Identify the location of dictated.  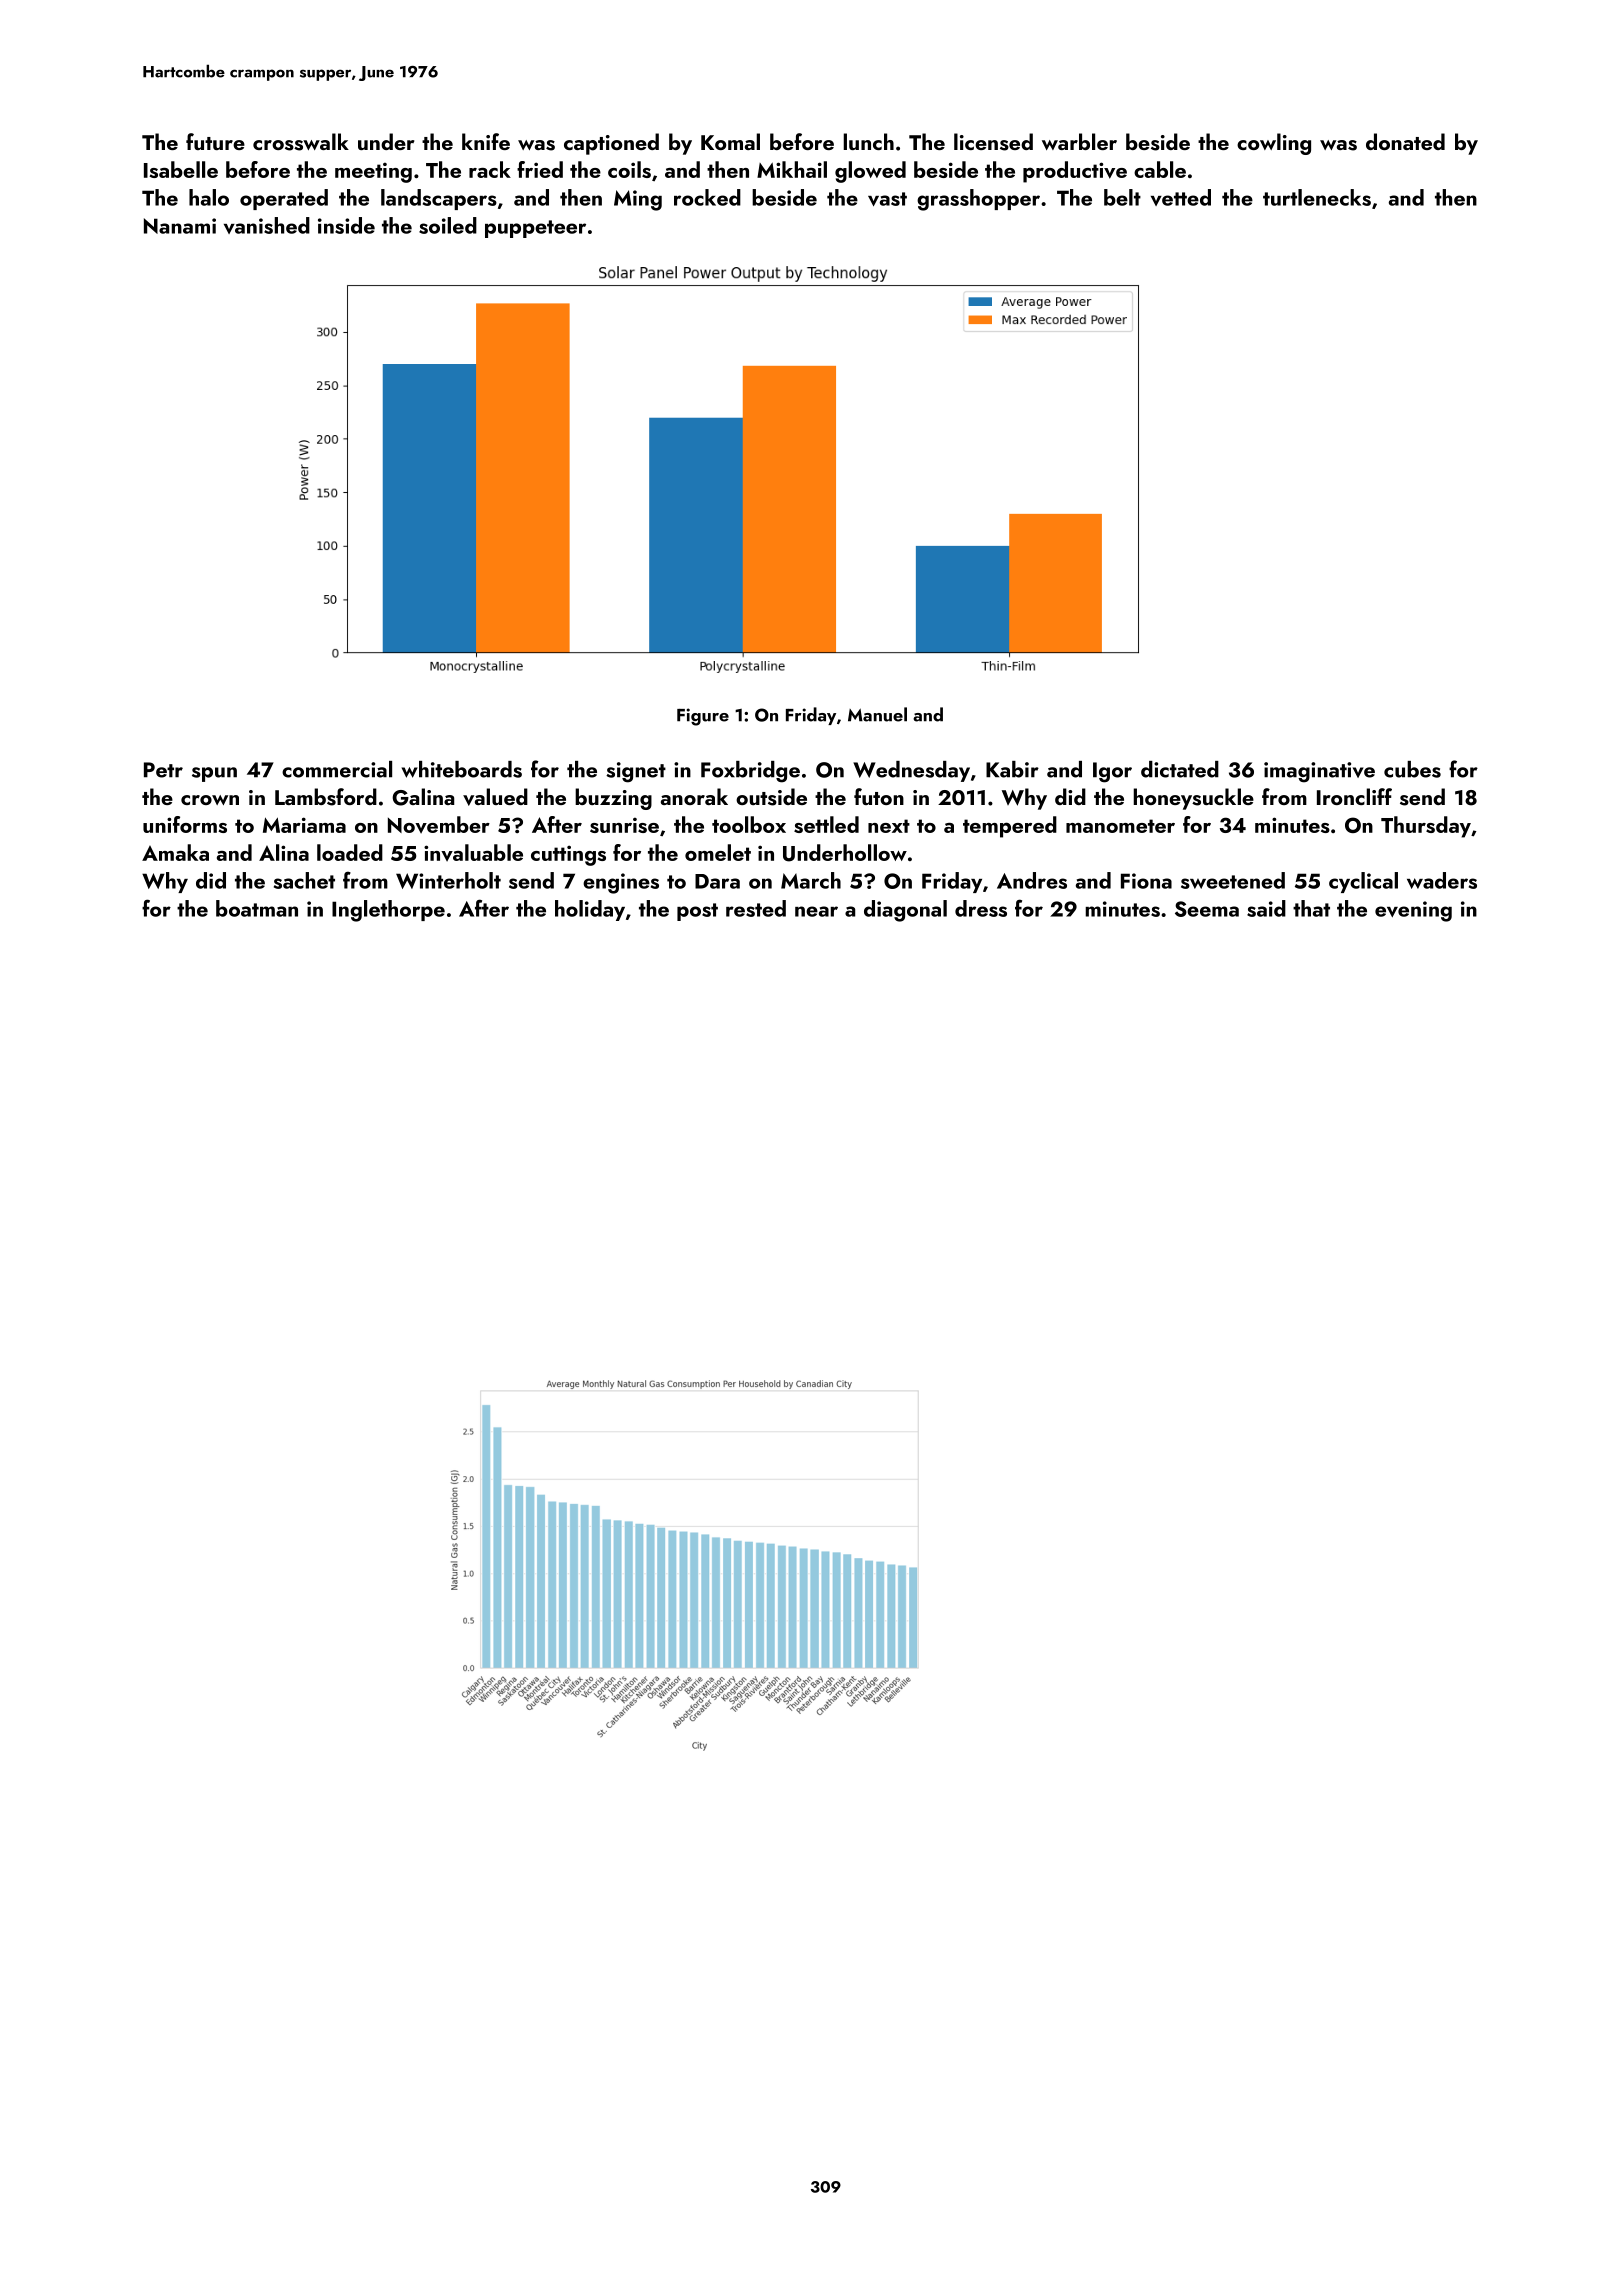
(1180, 769).
